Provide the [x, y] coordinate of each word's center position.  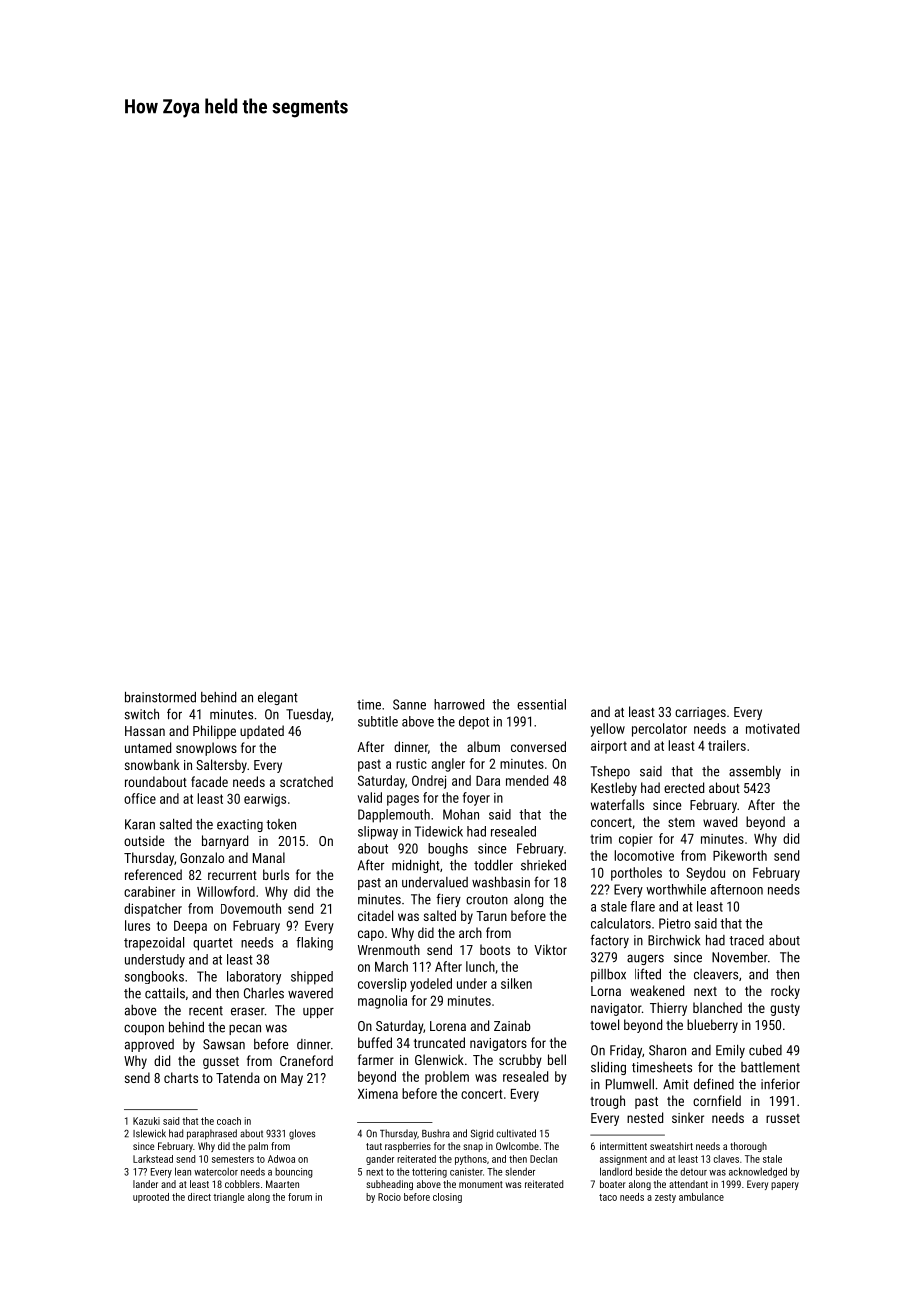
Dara [488, 780]
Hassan [145, 731]
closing [447, 1198]
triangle [228, 1198]
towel [604, 1024]
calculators [621, 923]
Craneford [306, 1060]
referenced [153, 874]
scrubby [520, 1061]
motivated [772, 728]
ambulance [701, 1197]
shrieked [543, 865]
